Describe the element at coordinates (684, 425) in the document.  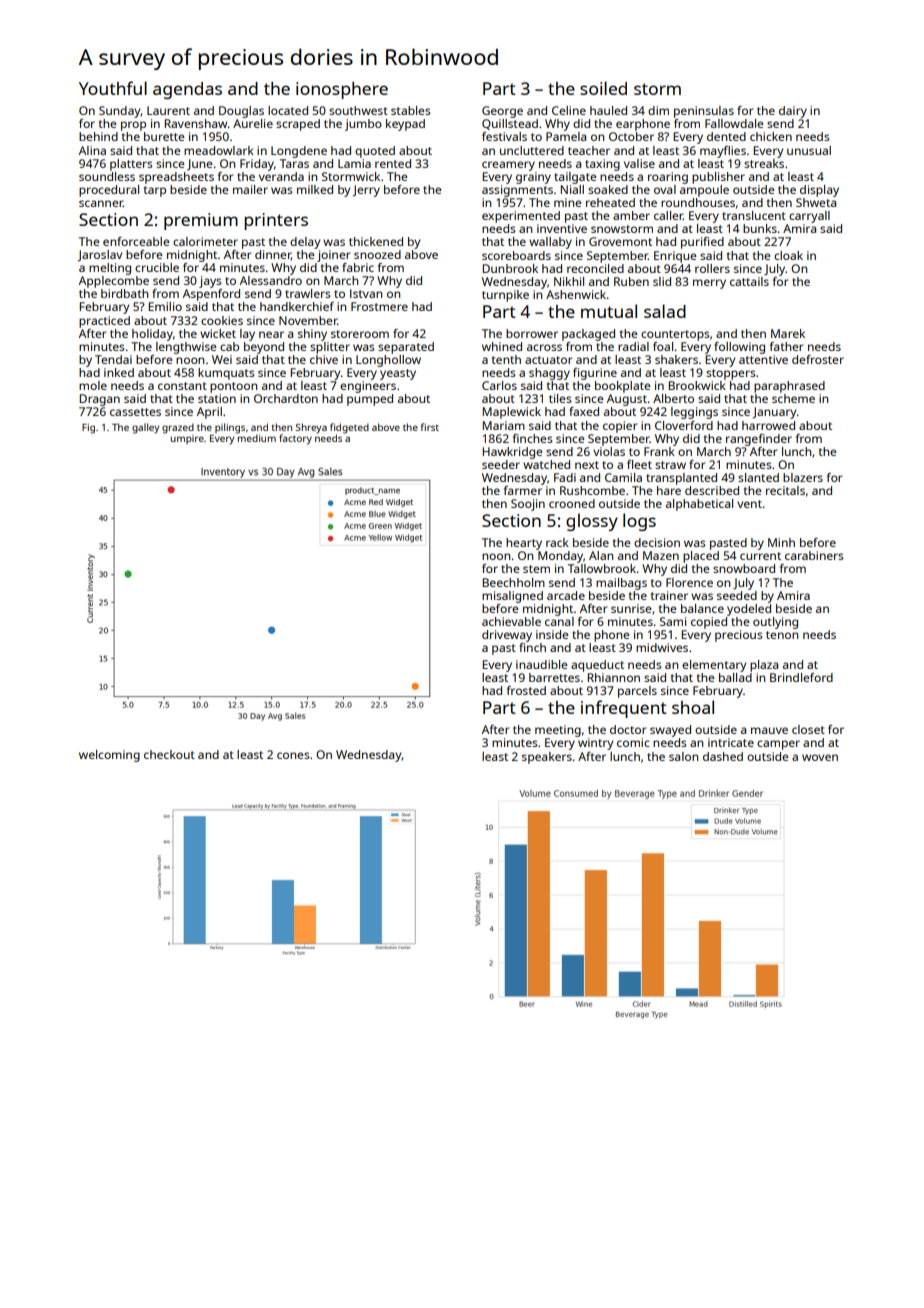
I see `Cloverford` at that location.
